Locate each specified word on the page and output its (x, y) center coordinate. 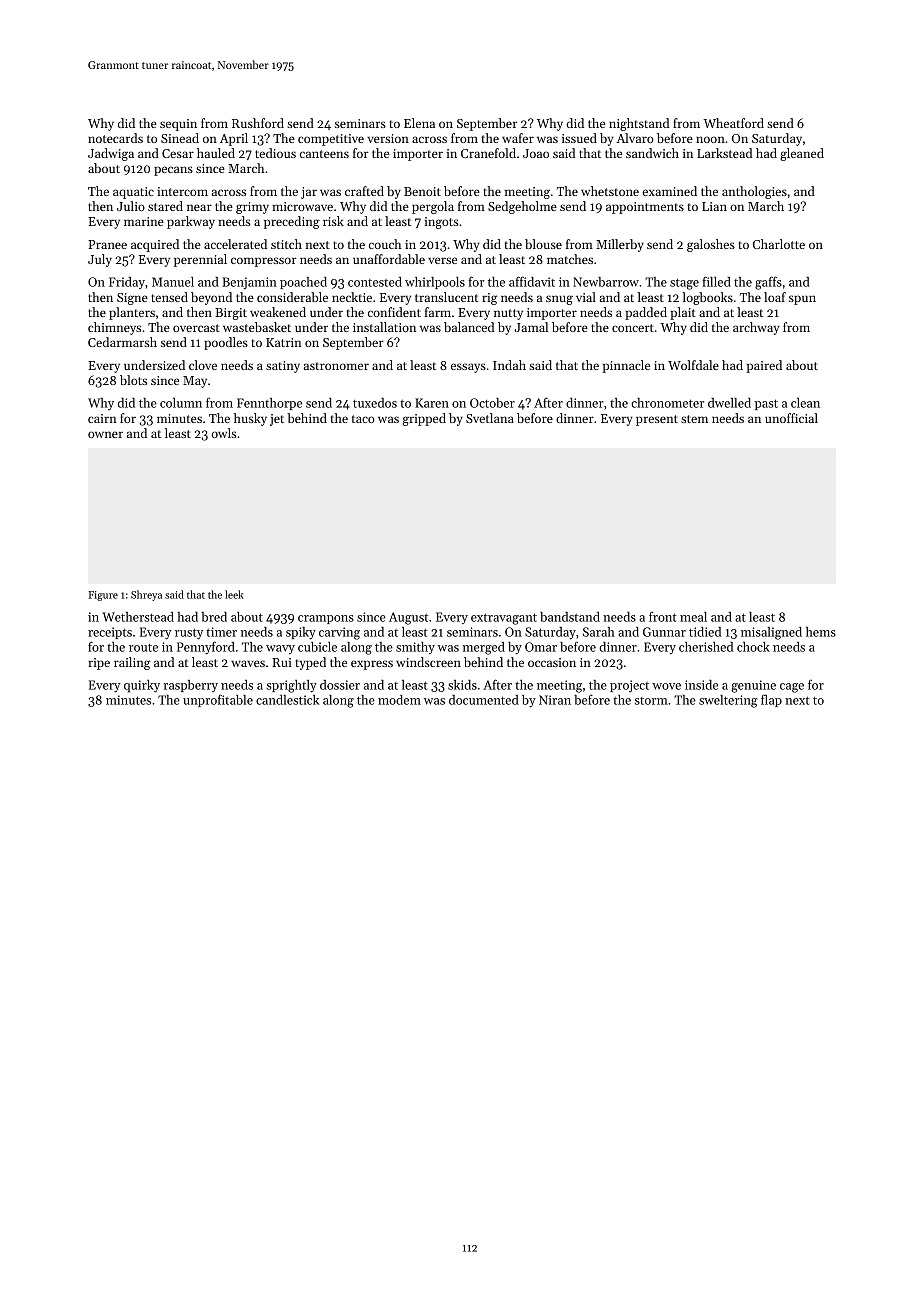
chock (753, 647)
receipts (110, 633)
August (408, 618)
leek (234, 594)
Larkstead (724, 153)
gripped (424, 419)
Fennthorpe (269, 404)
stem (694, 419)
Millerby (620, 245)
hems (821, 632)
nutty (508, 314)
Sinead (180, 138)
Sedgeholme (522, 207)
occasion (552, 662)
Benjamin (249, 283)
